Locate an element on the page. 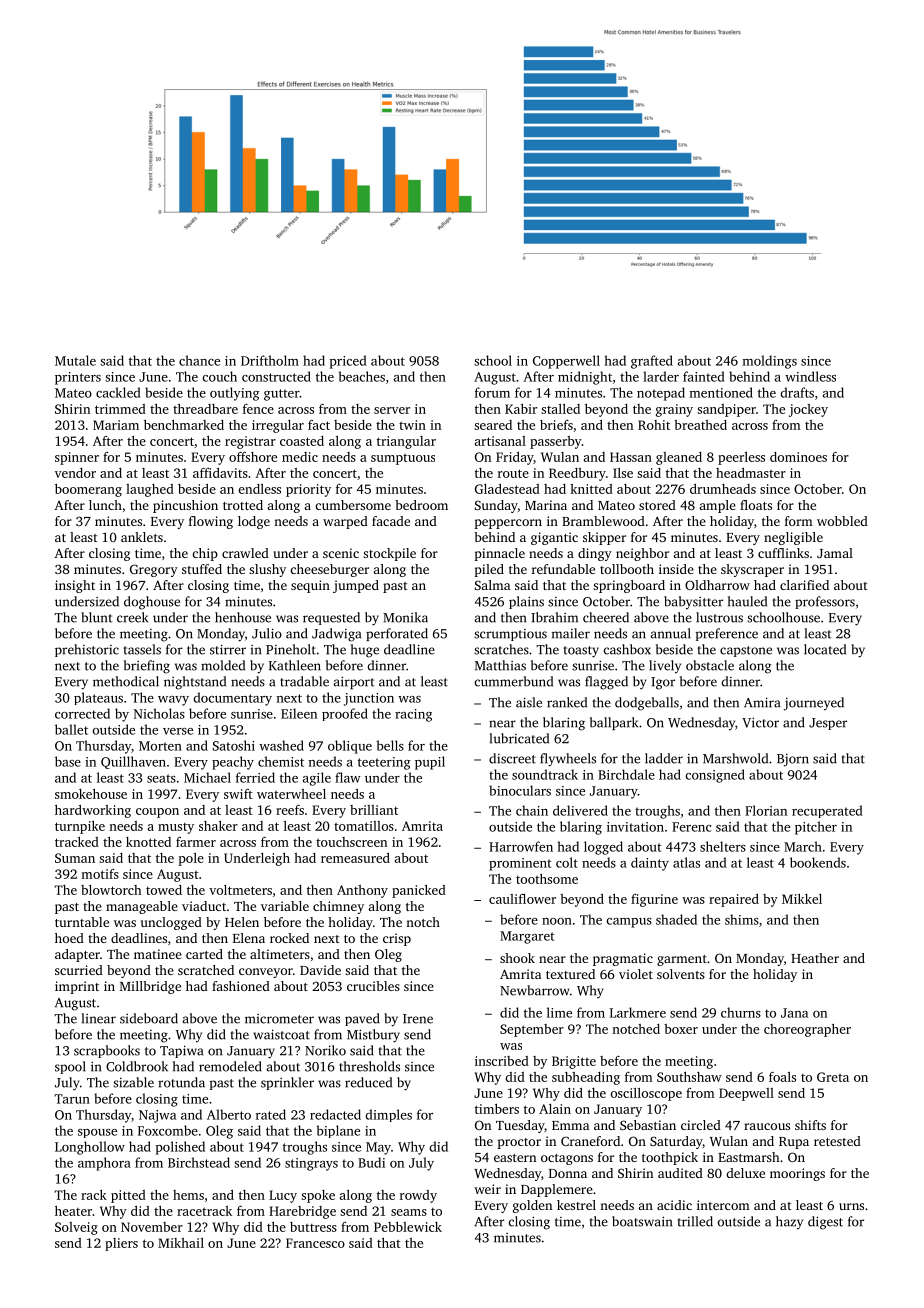 This page has width=924, height=1308. Jamal is located at coordinates (835, 553).
